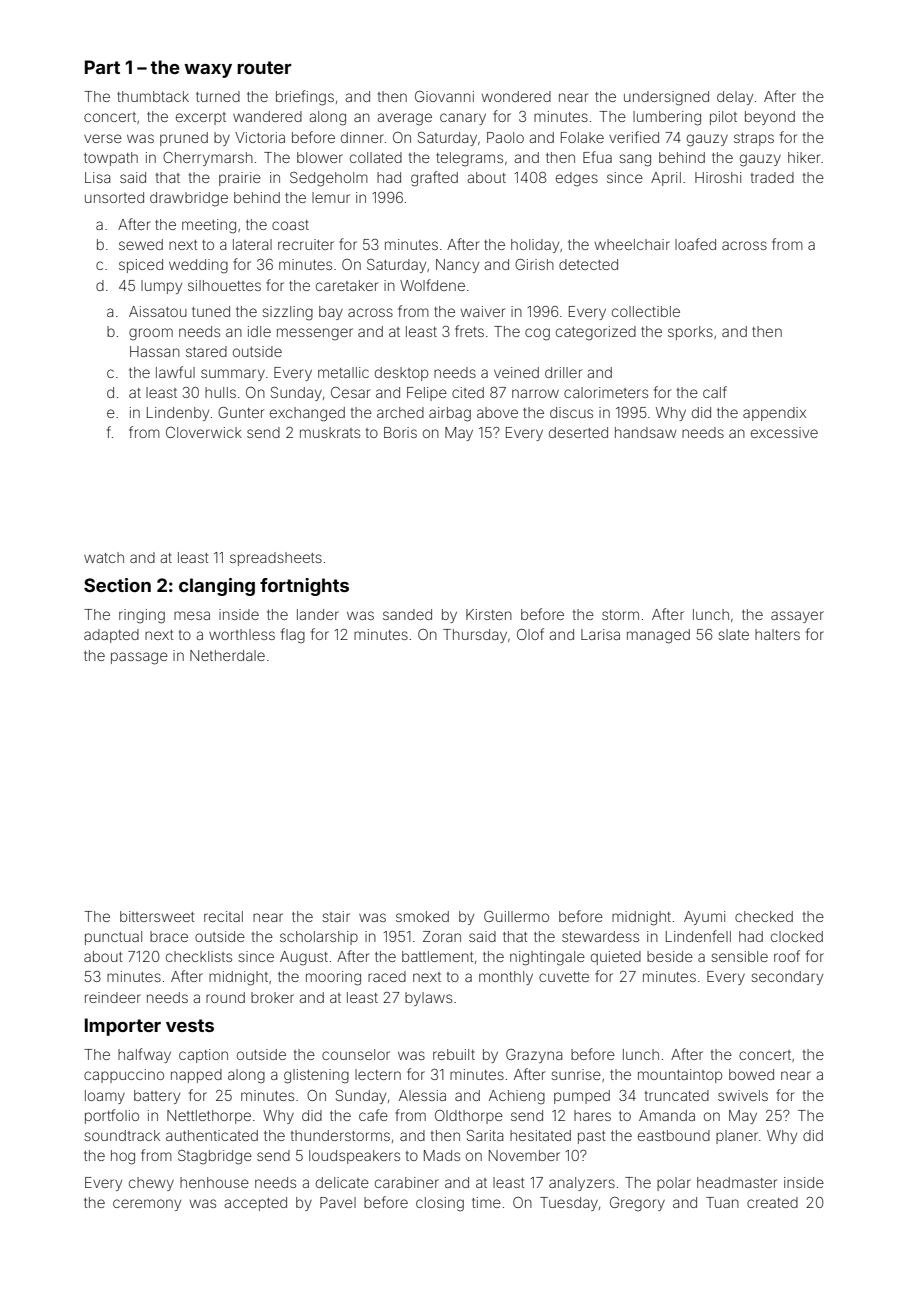 Image resolution: width=908 pixels, height=1316 pixels. Describe the element at coordinates (102, 67) in the screenshot. I see `Part` at that location.
